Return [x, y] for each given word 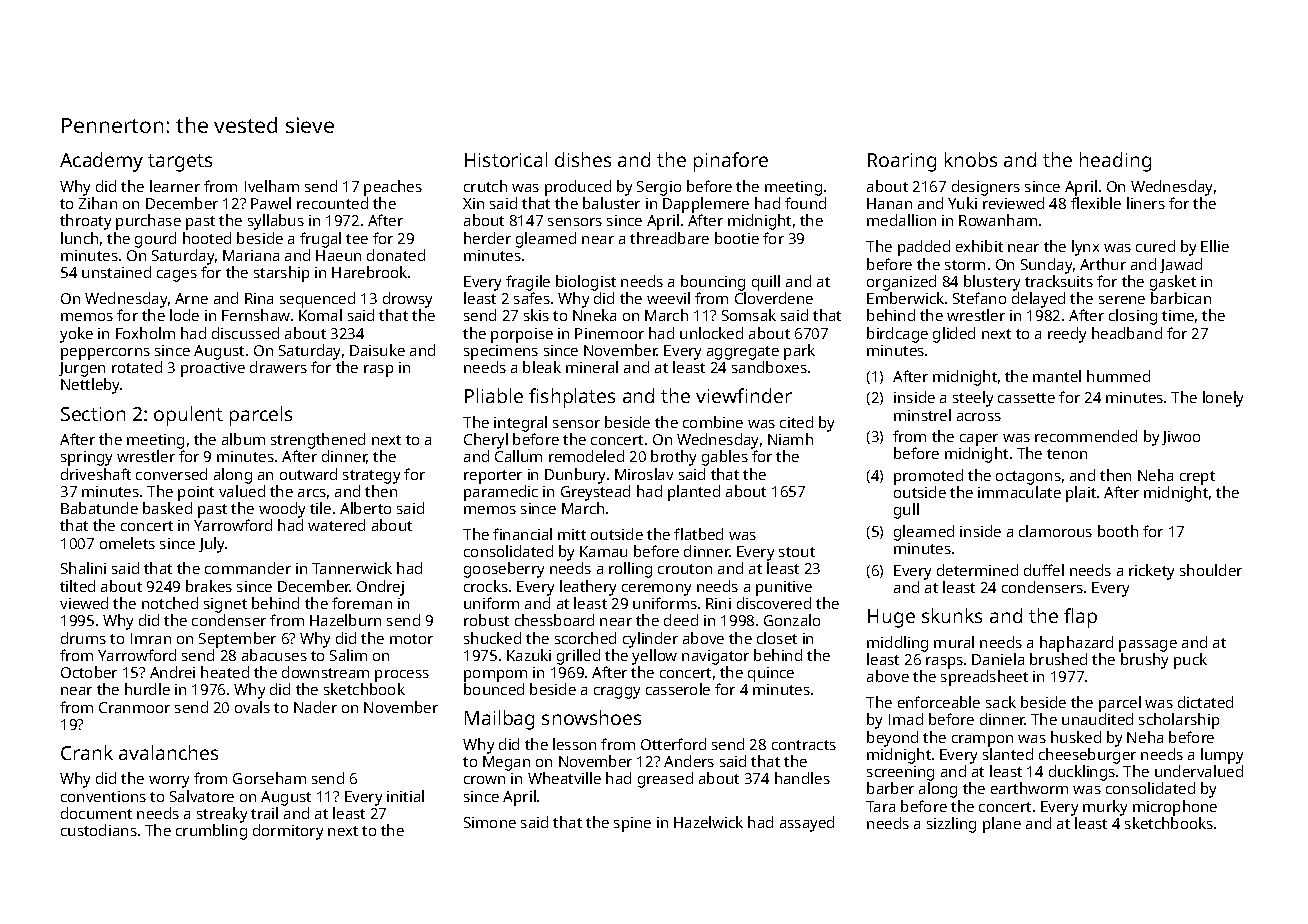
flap [1080, 618]
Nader [315, 707]
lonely [1223, 399]
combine [713, 422]
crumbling [211, 832]
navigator [715, 657]
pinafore [731, 162]
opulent [188, 416]
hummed [1118, 376]
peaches [393, 188]
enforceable [939, 702]
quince [771, 674]
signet [225, 605]
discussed [245, 333]
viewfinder [744, 395]
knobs [971, 159]
